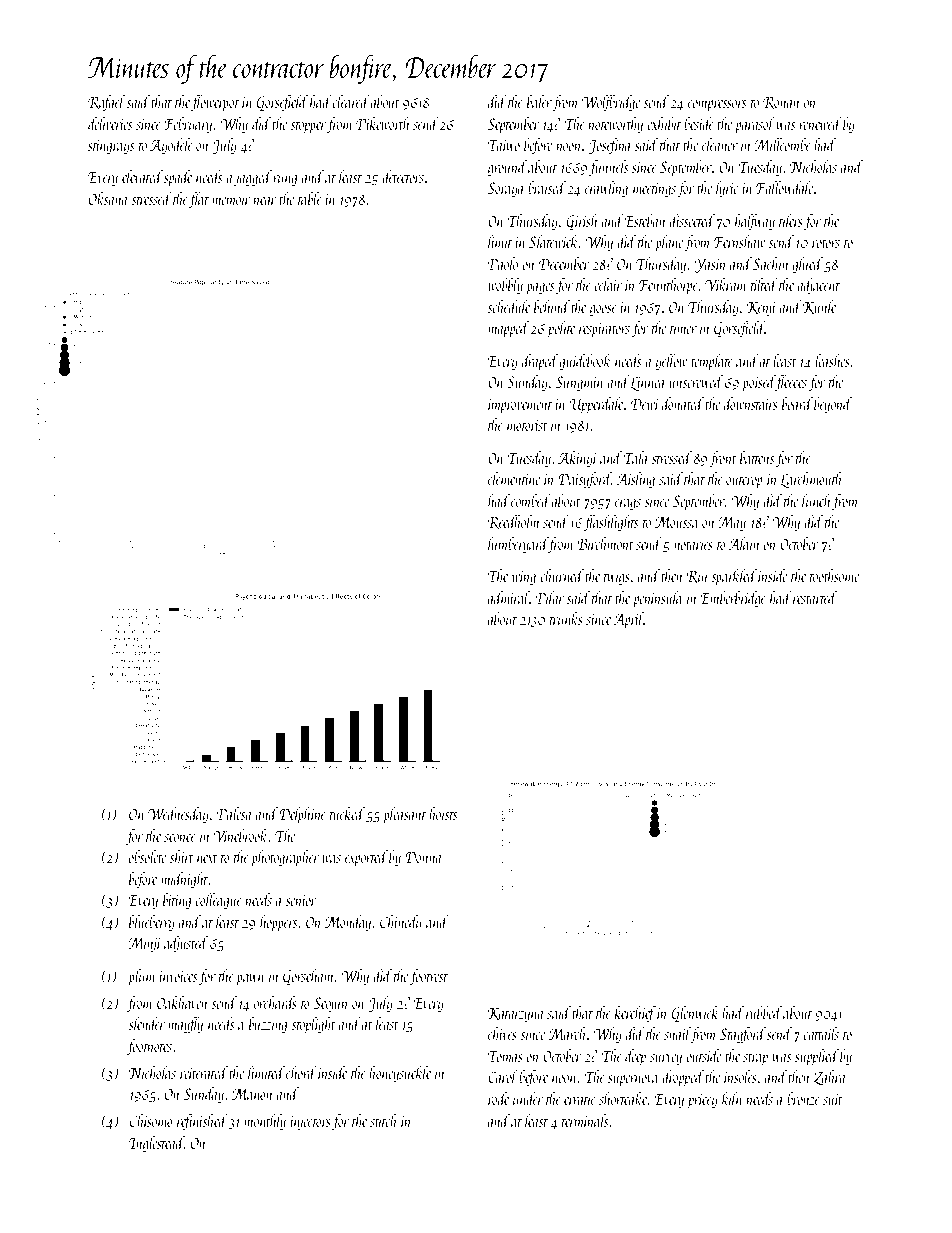 This page has height=1233, width=952. Describe the element at coordinates (815, 597) in the page. I see `restarted` at that location.
